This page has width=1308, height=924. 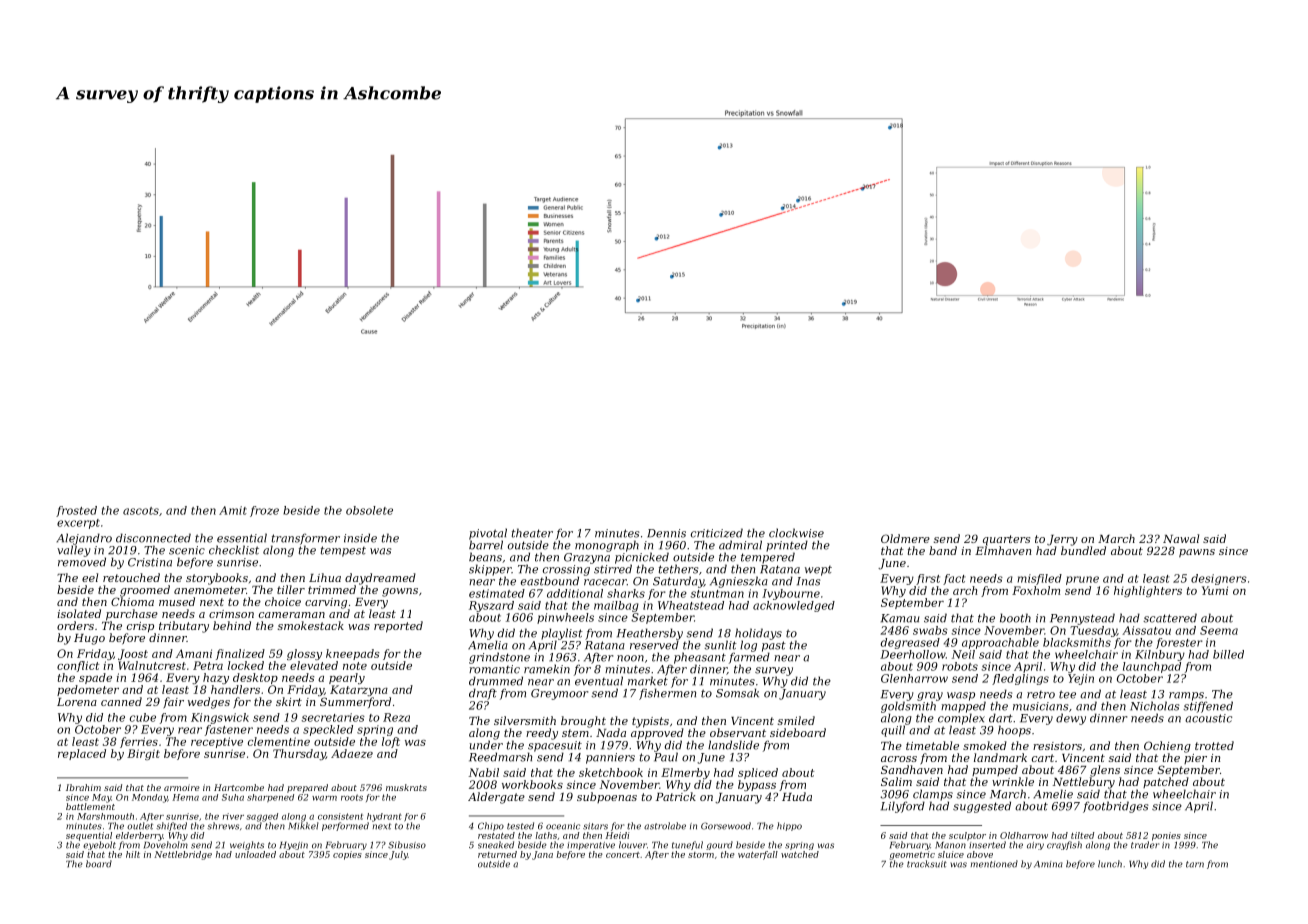 I want to click on resistors, so click(x=1057, y=746).
